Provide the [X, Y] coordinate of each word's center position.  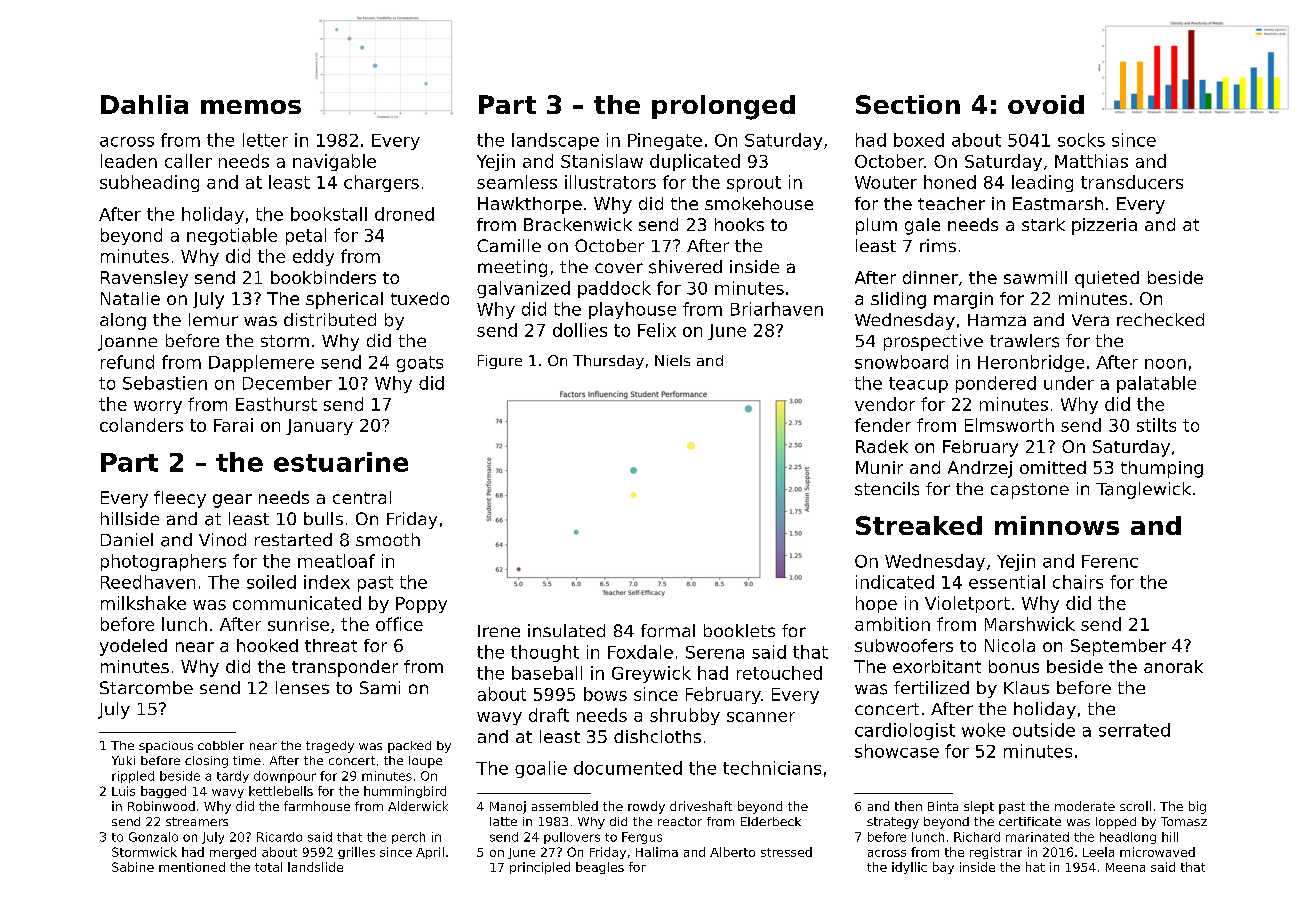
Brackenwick [578, 224]
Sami [380, 687]
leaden [129, 161]
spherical [344, 300]
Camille [509, 245]
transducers [1132, 182]
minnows [1057, 525]
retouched [779, 673]
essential [1007, 582]
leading [1042, 183]
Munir [879, 467]
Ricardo [279, 837]
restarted [293, 539]
